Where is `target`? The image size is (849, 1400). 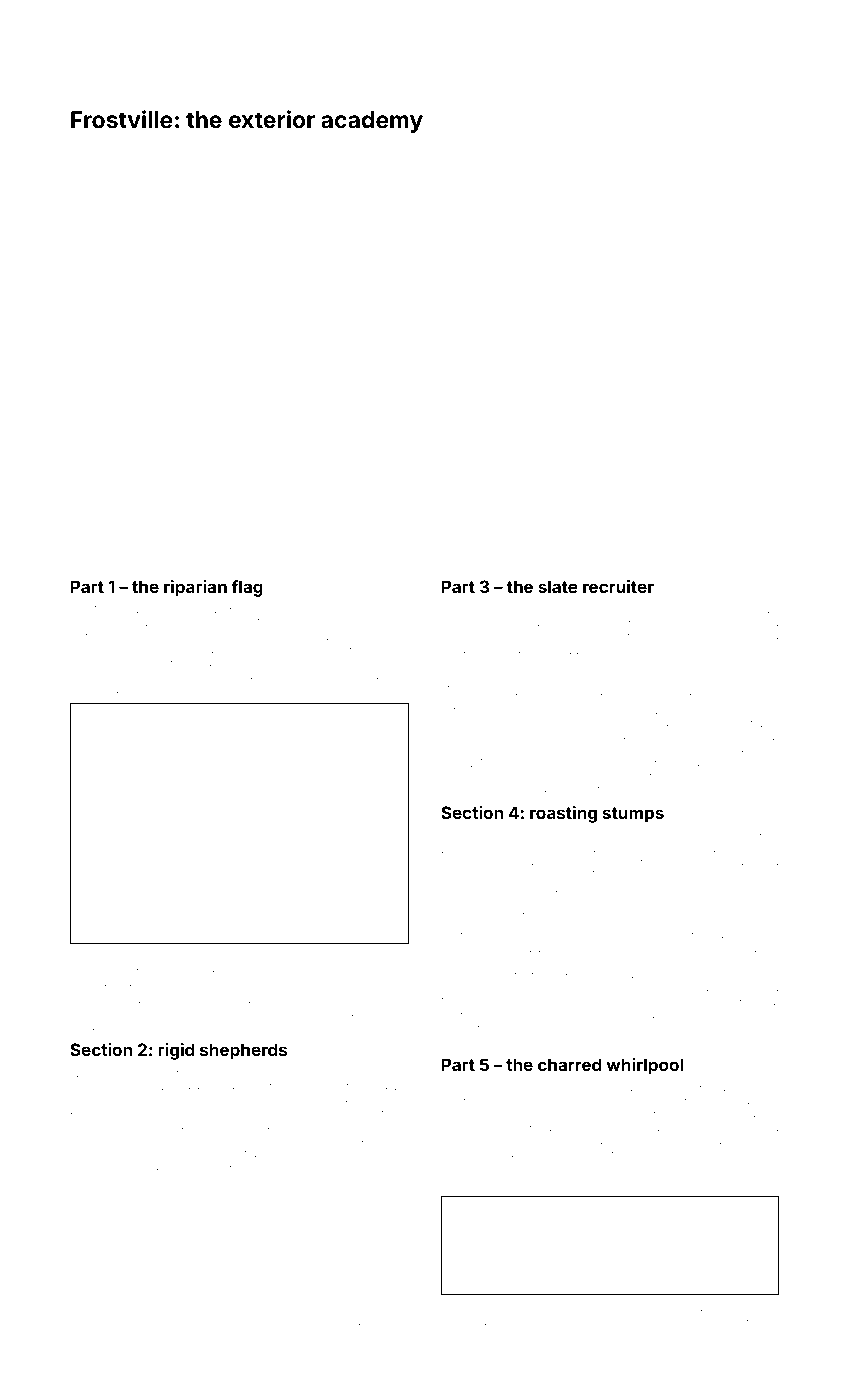
target is located at coordinates (751, 1324).
